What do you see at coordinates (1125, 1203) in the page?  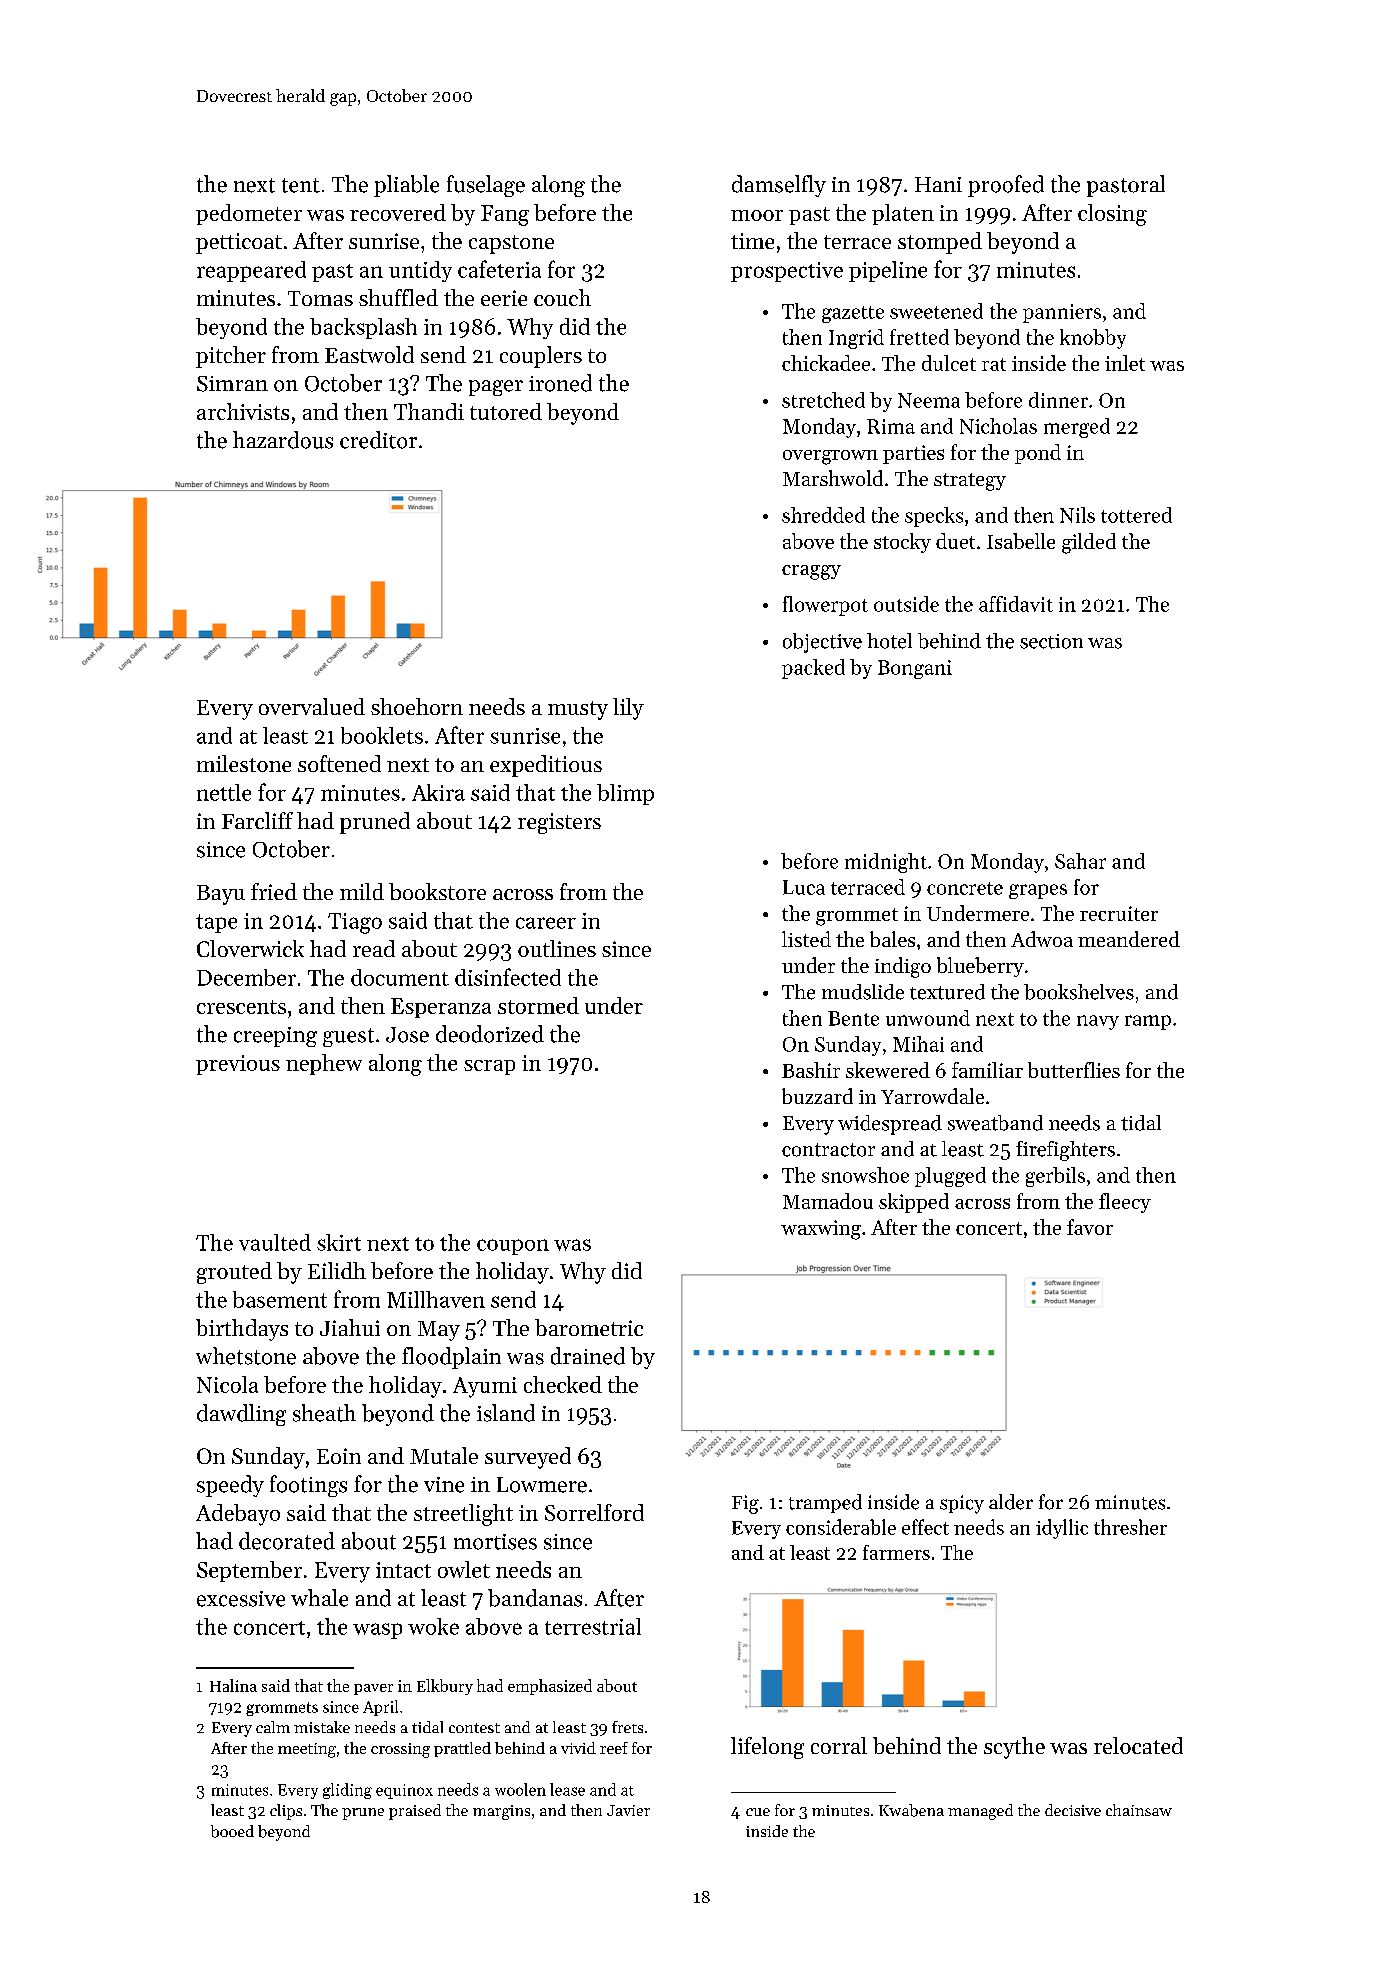 I see `fleecy` at bounding box center [1125, 1203].
